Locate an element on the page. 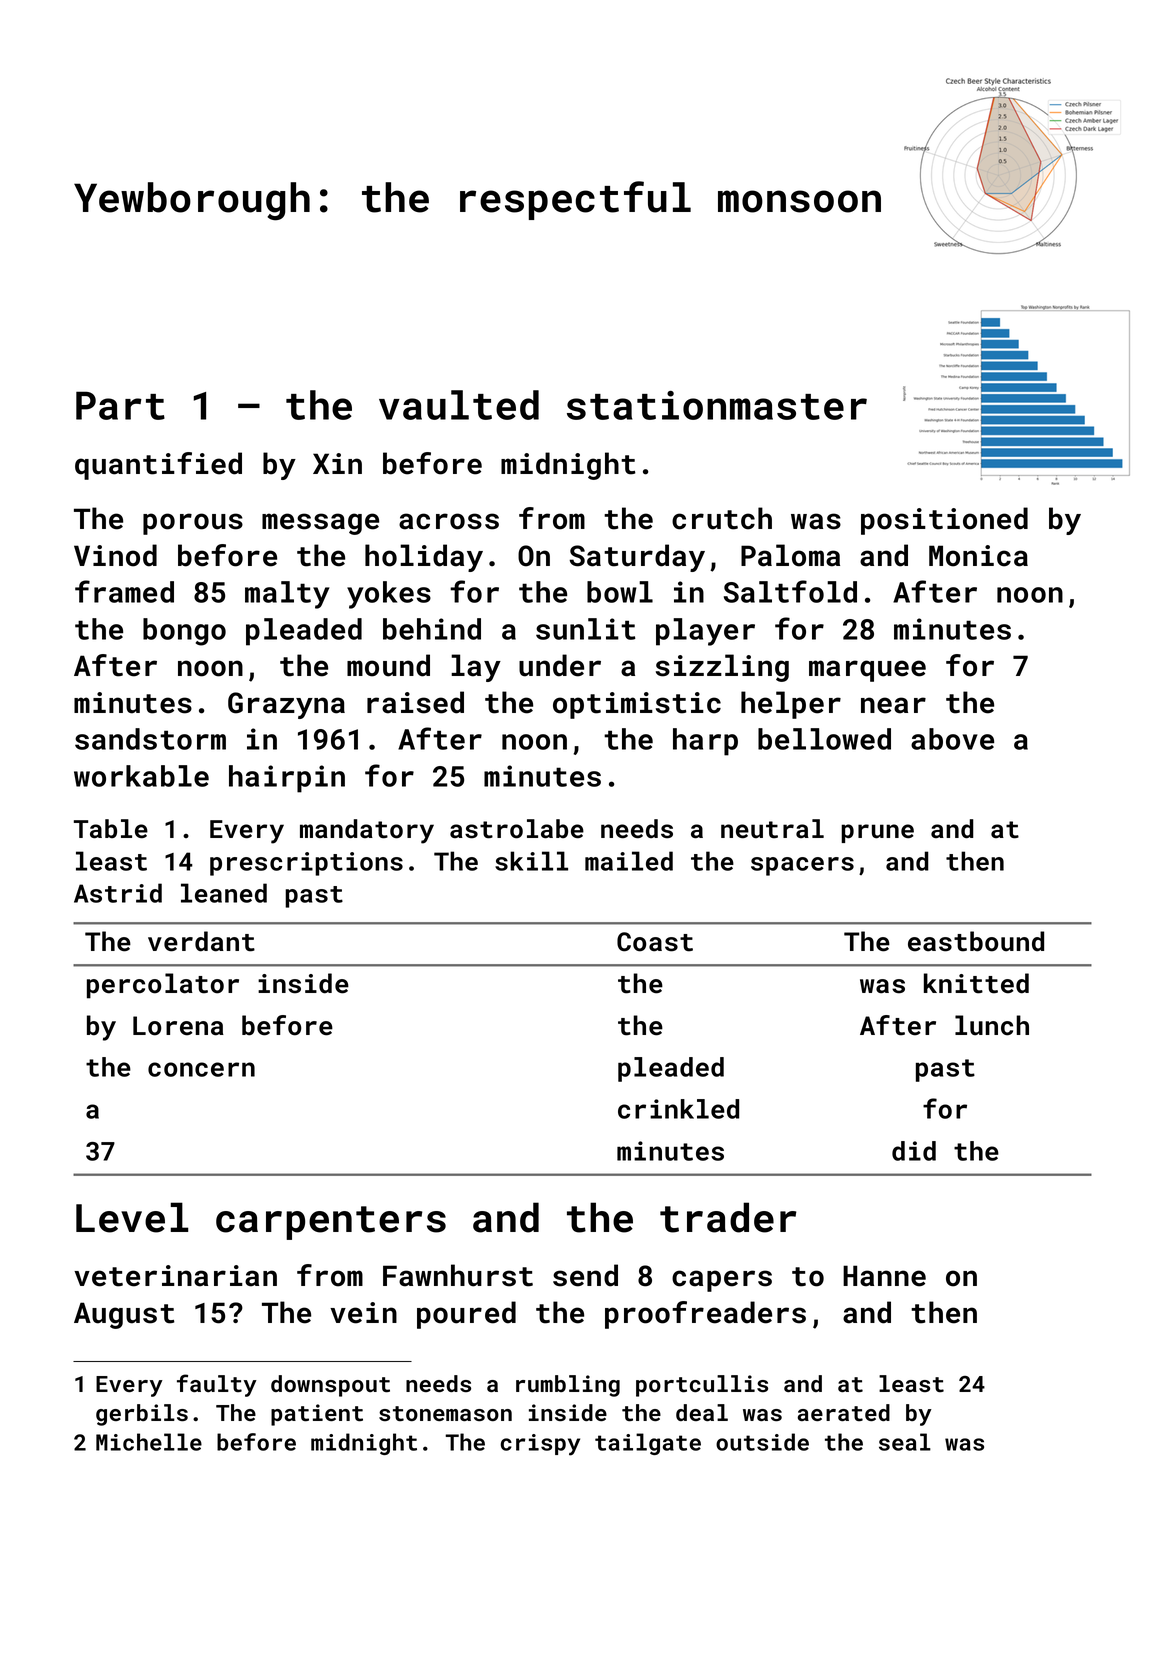 The height and width of the page is (1654, 1165). Coast is located at coordinates (655, 942).
